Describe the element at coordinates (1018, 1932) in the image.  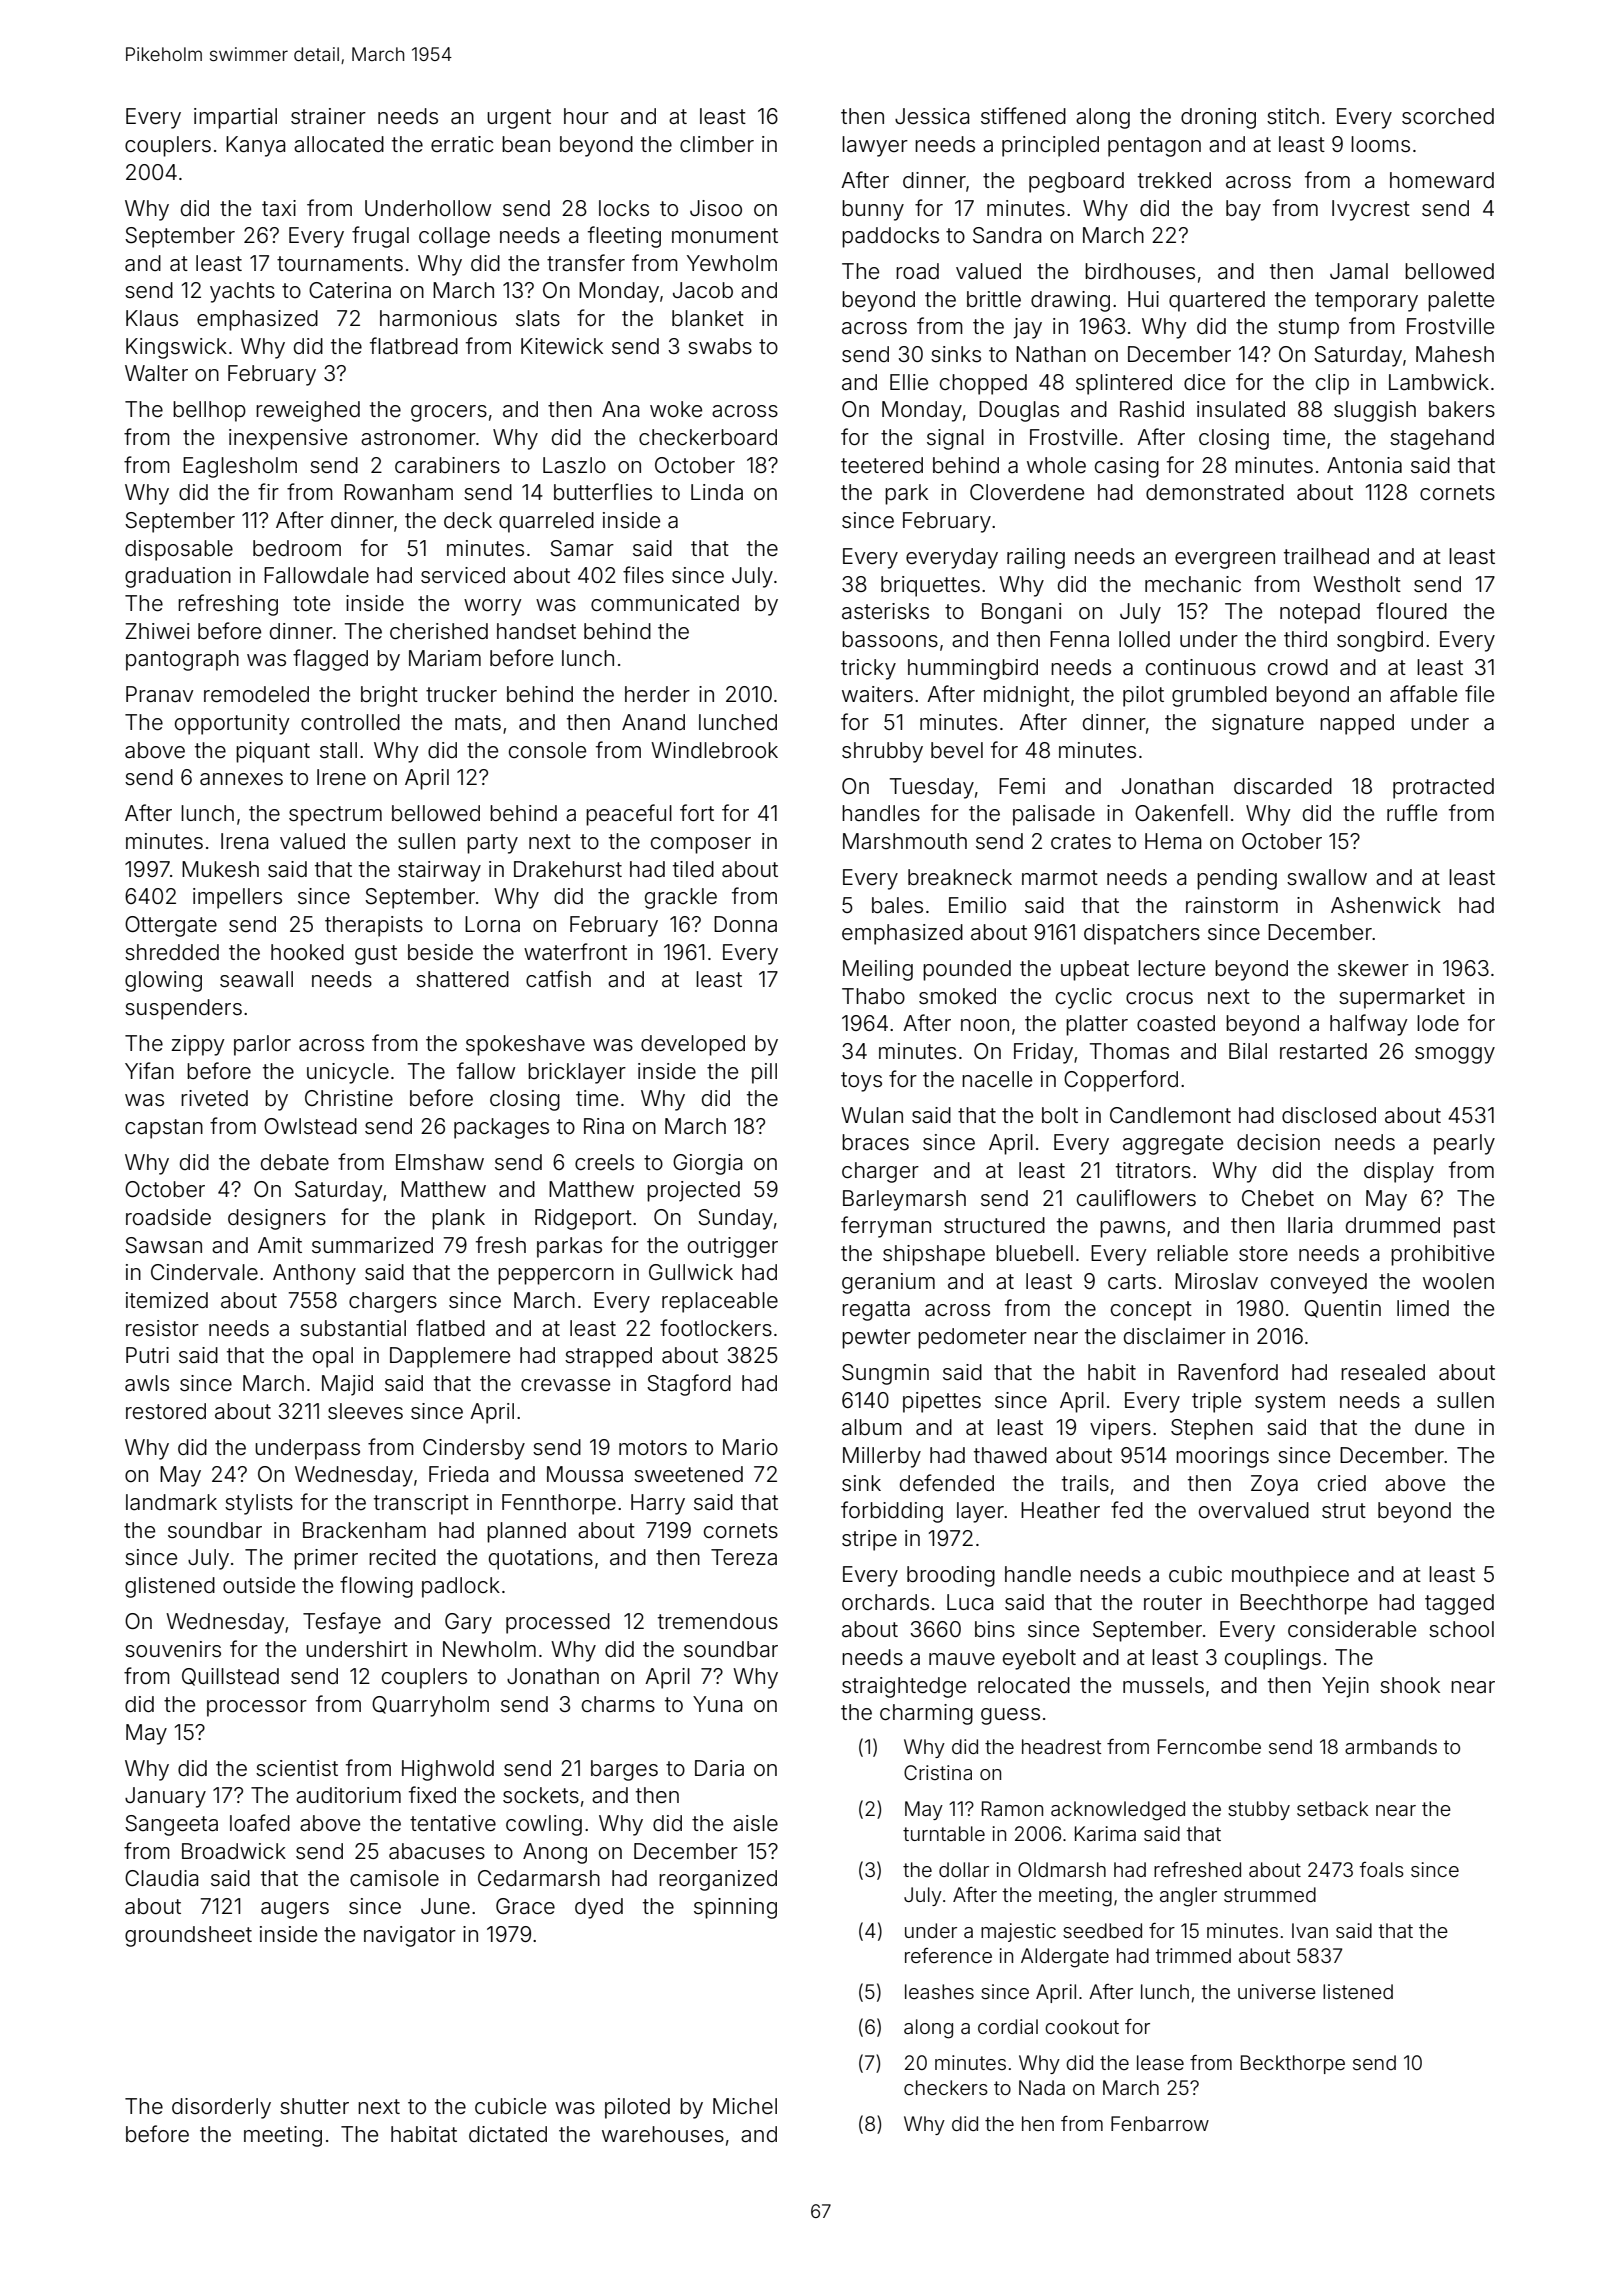
I see `majestic` at that location.
